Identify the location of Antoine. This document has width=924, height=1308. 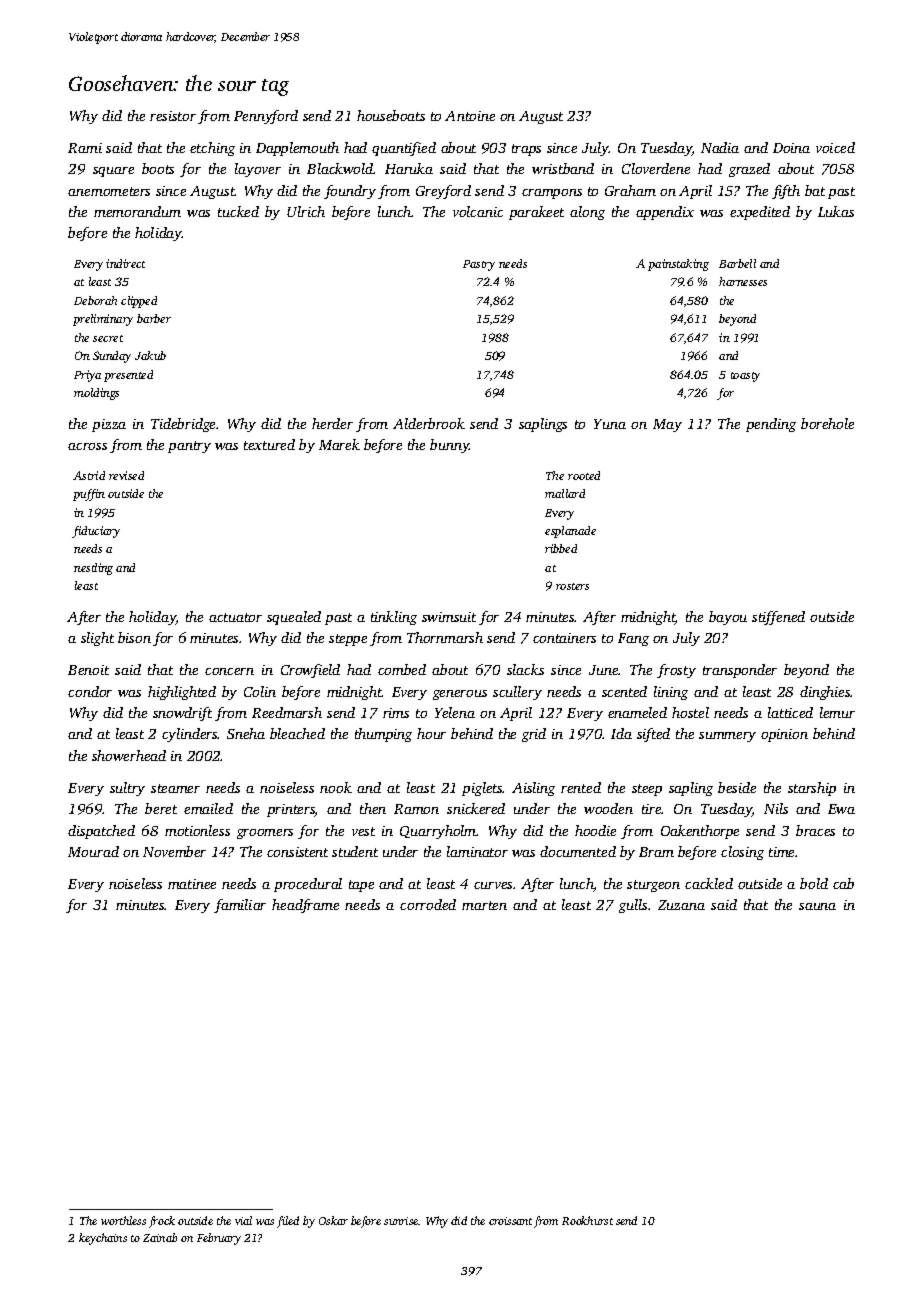
(470, 116).
